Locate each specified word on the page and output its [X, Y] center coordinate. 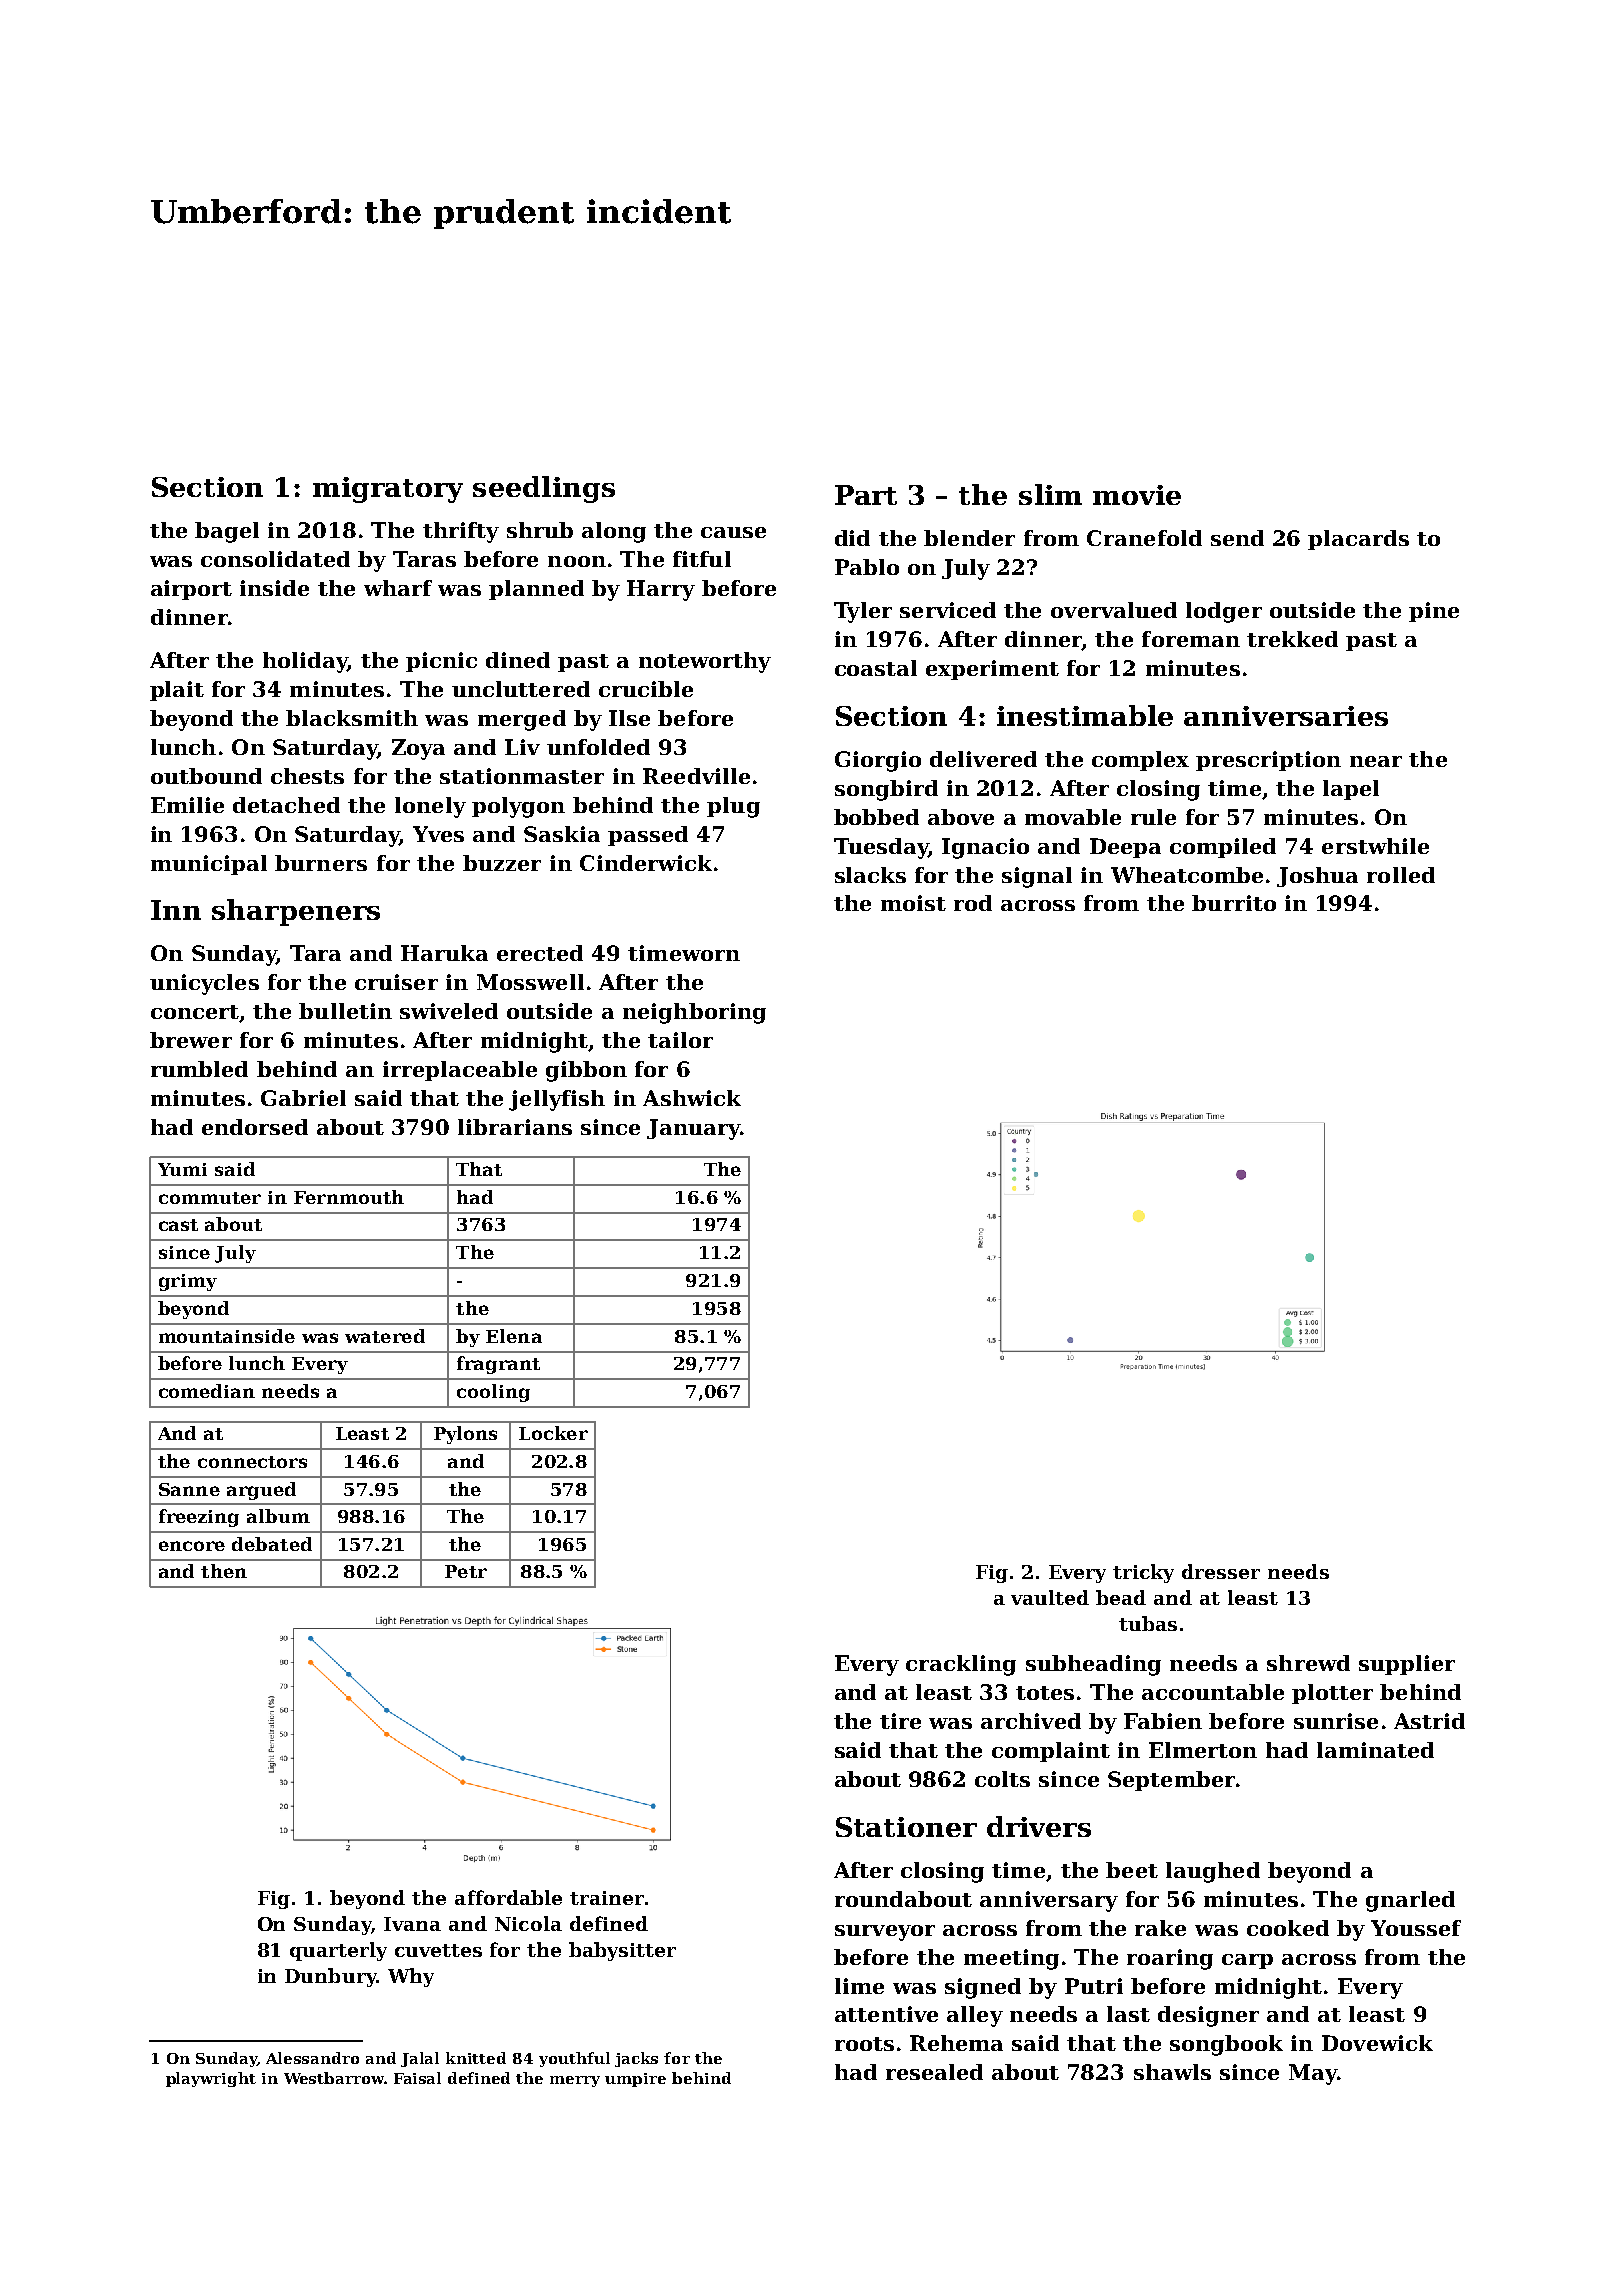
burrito [1234, 903]
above [961, 817]
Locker [553, 1433]
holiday [305, 662]
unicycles [204, 984]
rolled [1401, 875]
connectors [252, 1462]
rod [973, 903]
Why [411, 1977]
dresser [1221, 1571]
